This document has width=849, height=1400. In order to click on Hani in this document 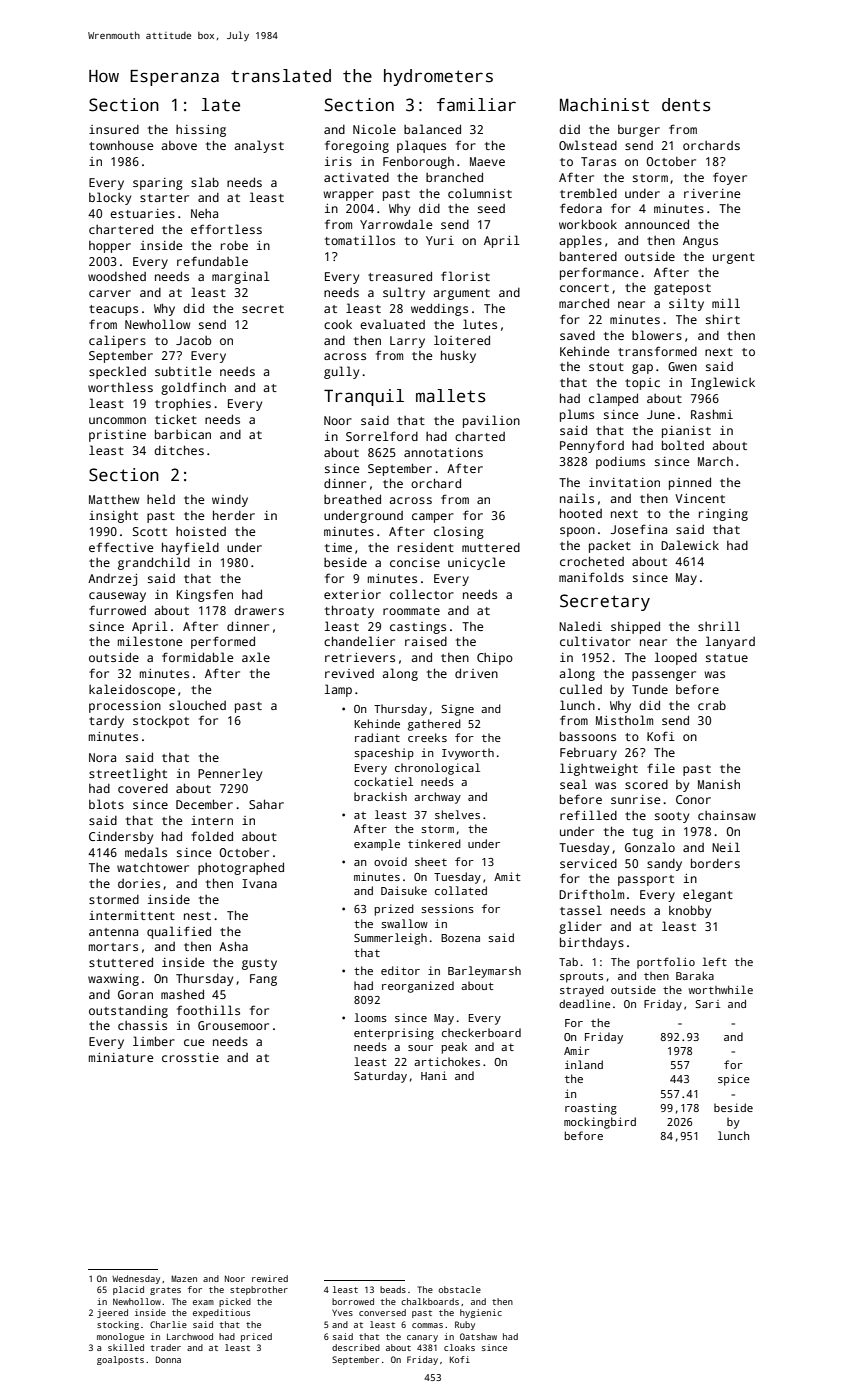, I will do `click(434, 1075)`.
